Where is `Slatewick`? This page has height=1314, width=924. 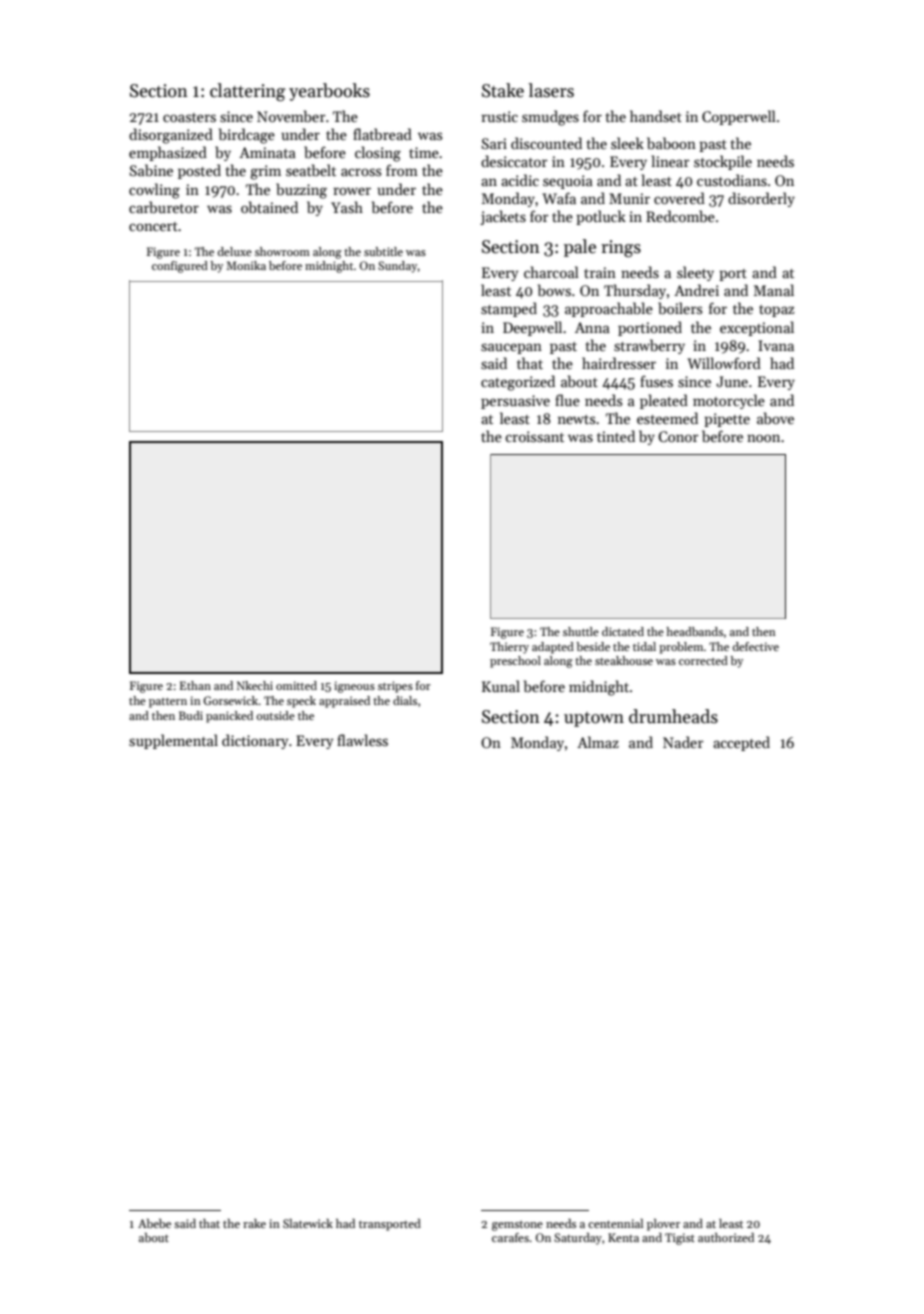 Slatewick is located at coordinates (308, 1223).
